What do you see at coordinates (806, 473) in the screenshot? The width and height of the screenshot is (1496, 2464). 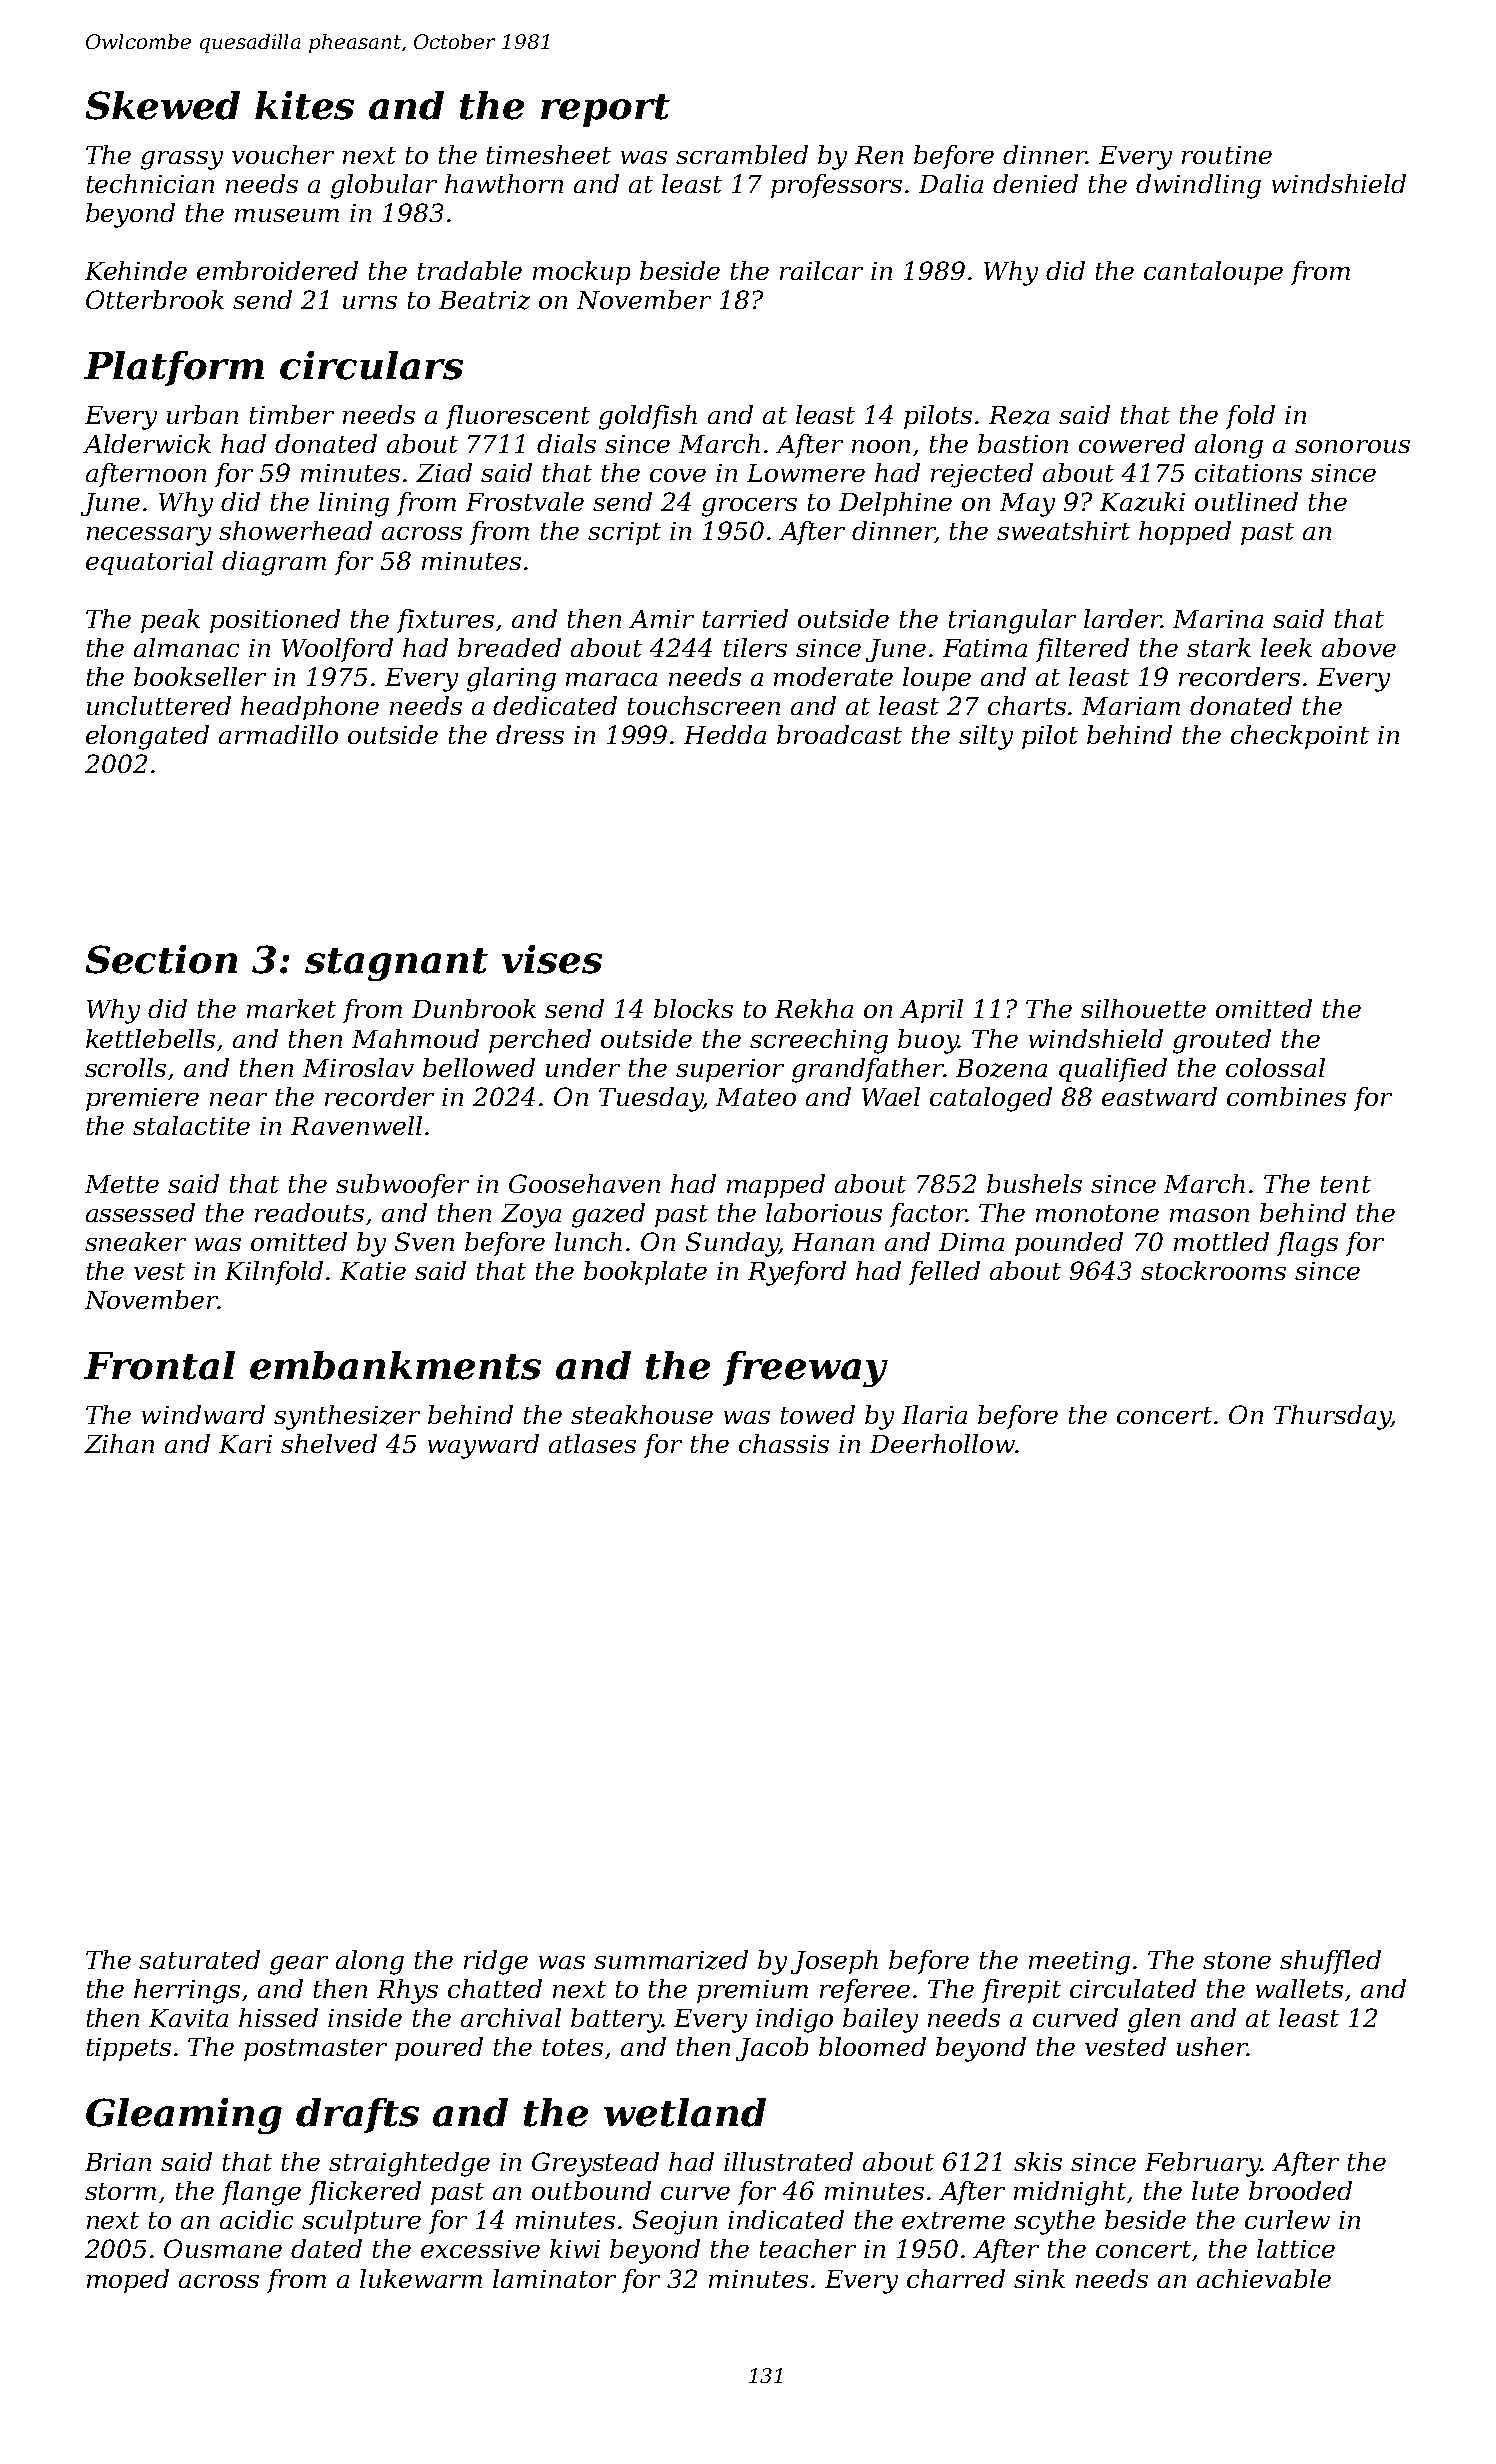 I see `Lowmere` at bounding box center [806, 473].
